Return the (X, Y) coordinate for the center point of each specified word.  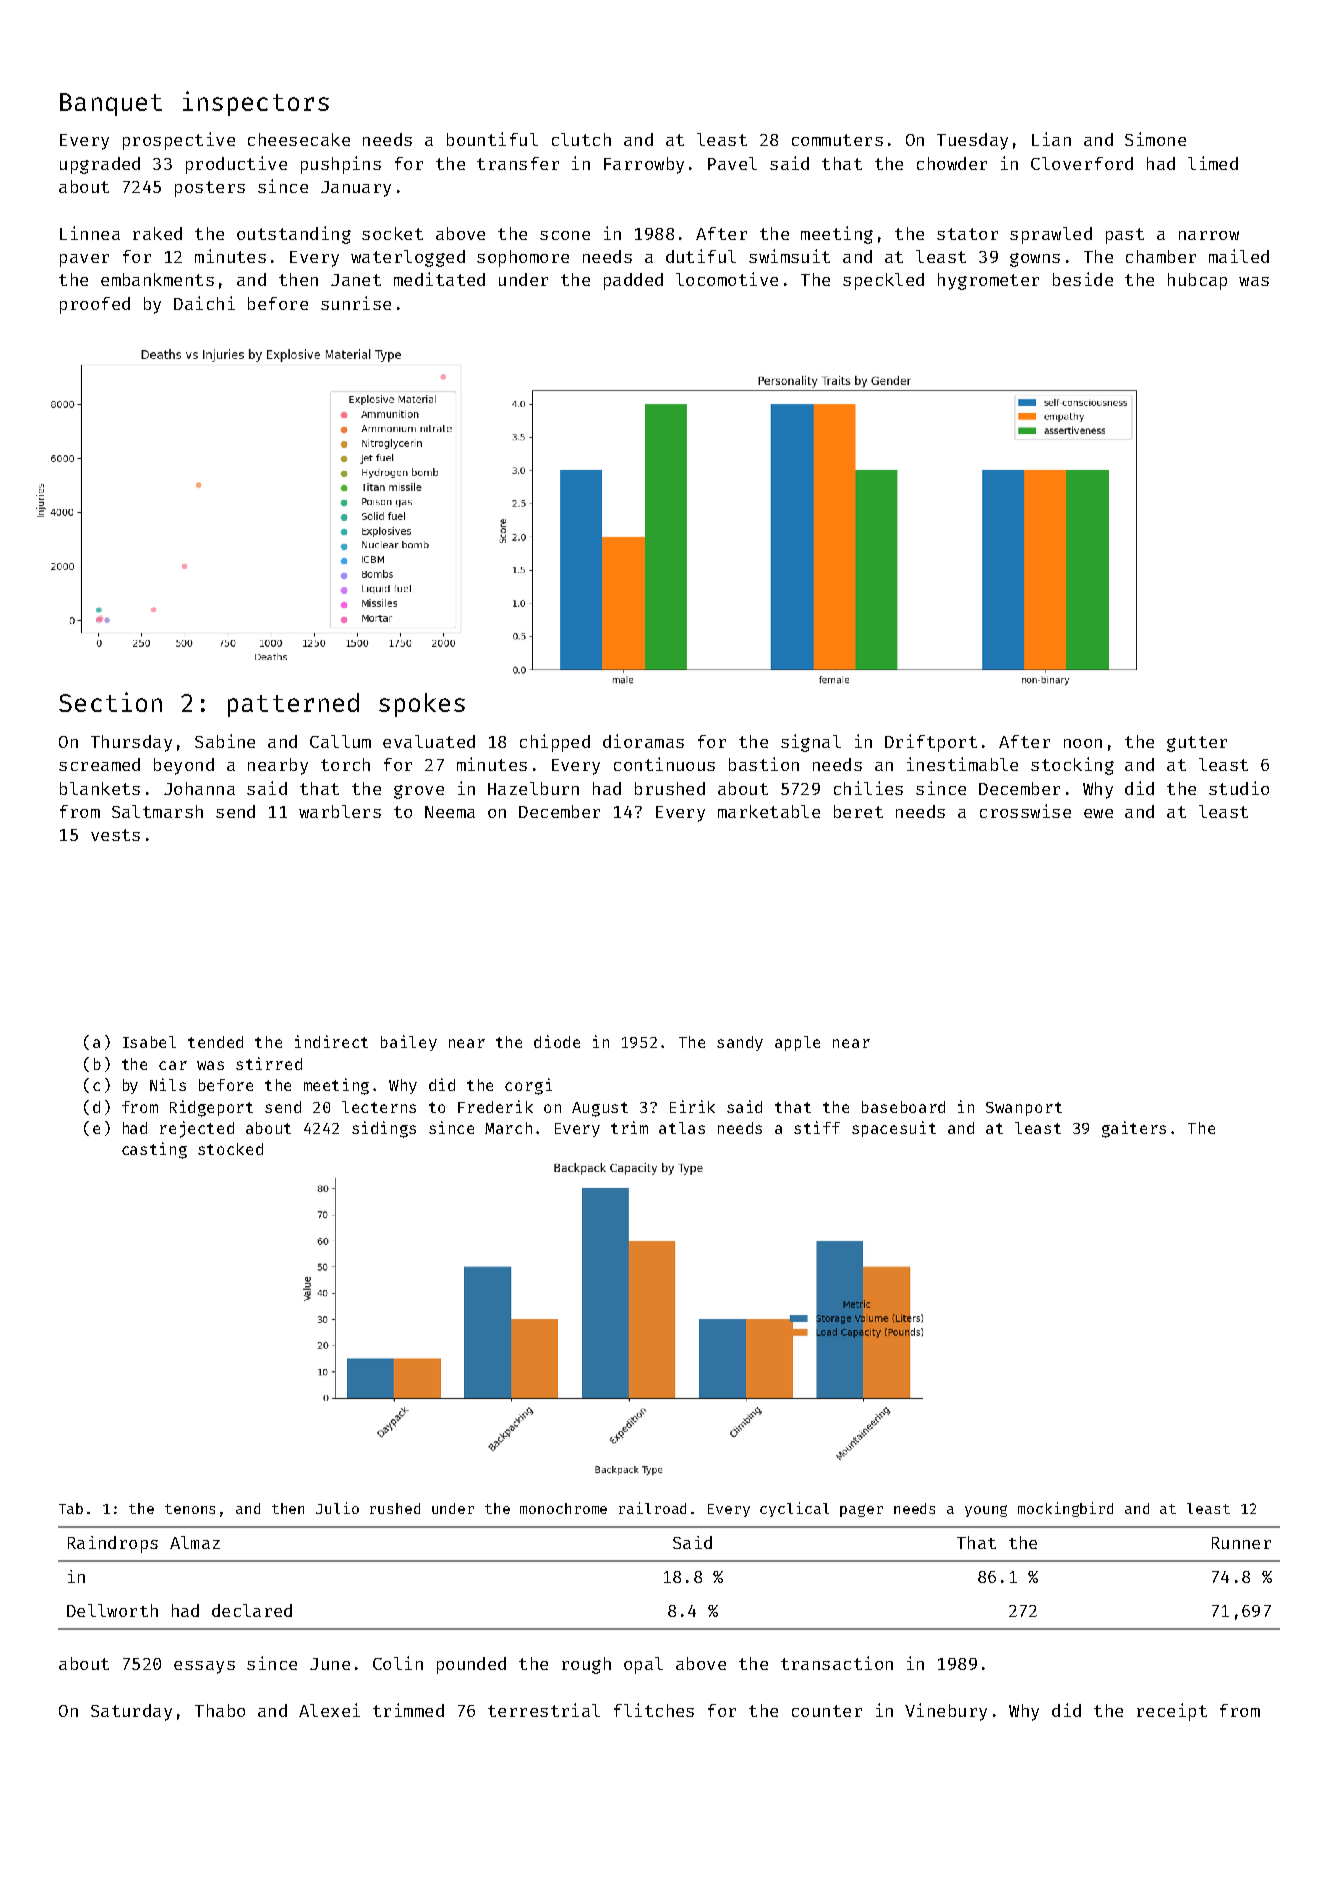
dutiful (701, 256)
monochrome (563, 1508)
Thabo (220, 1710)
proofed (95, 305)
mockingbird (1065, 1509)
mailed (1239, 256)
